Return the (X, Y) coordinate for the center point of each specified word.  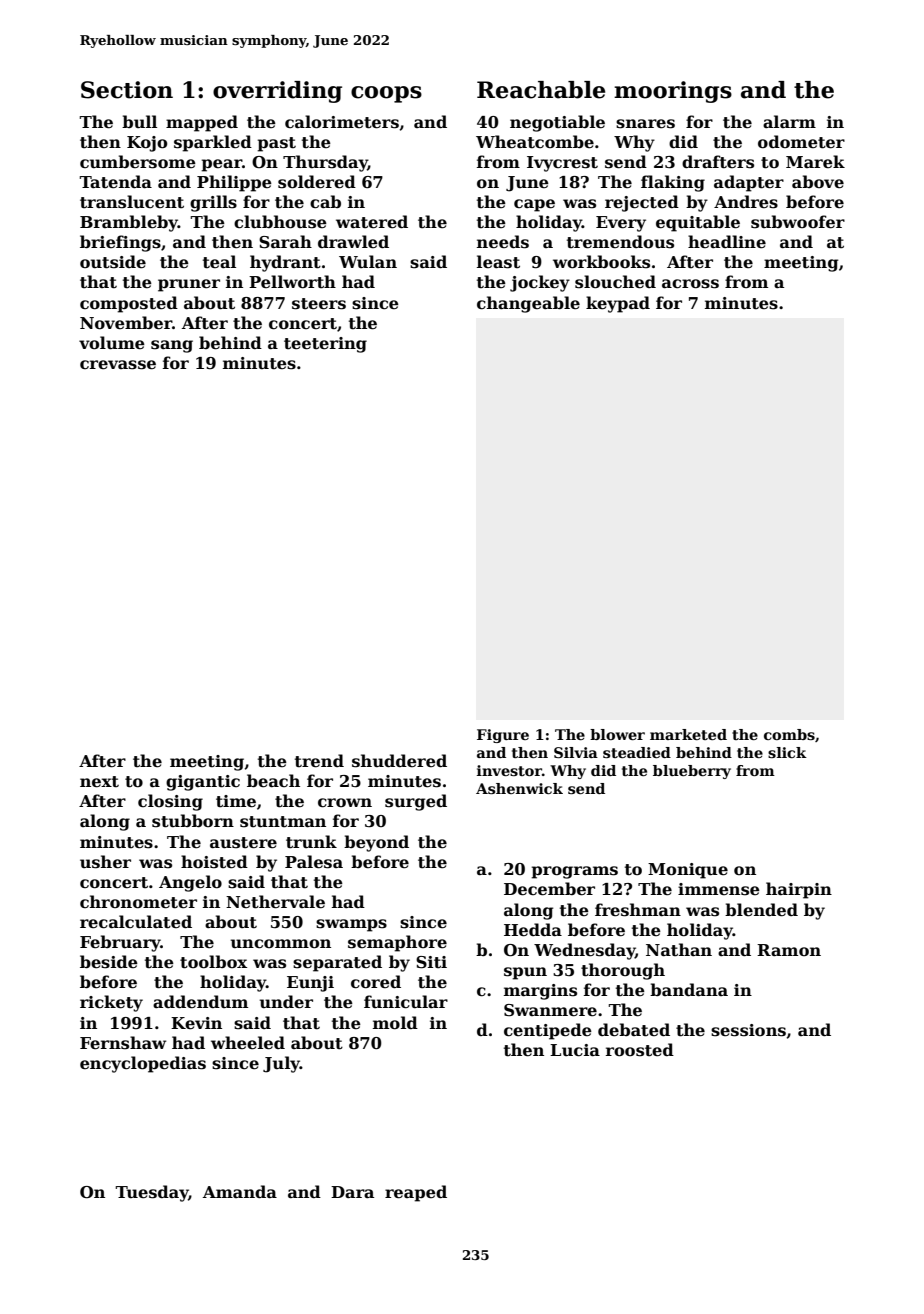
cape (534, 205)
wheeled (248, 1043)
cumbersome (138, 162)
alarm (789, 121)
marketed (688, 734)
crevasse (118, 365)
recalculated (136, 922)
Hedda (533, 930)
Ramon (789, 950)
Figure (503, 736)
